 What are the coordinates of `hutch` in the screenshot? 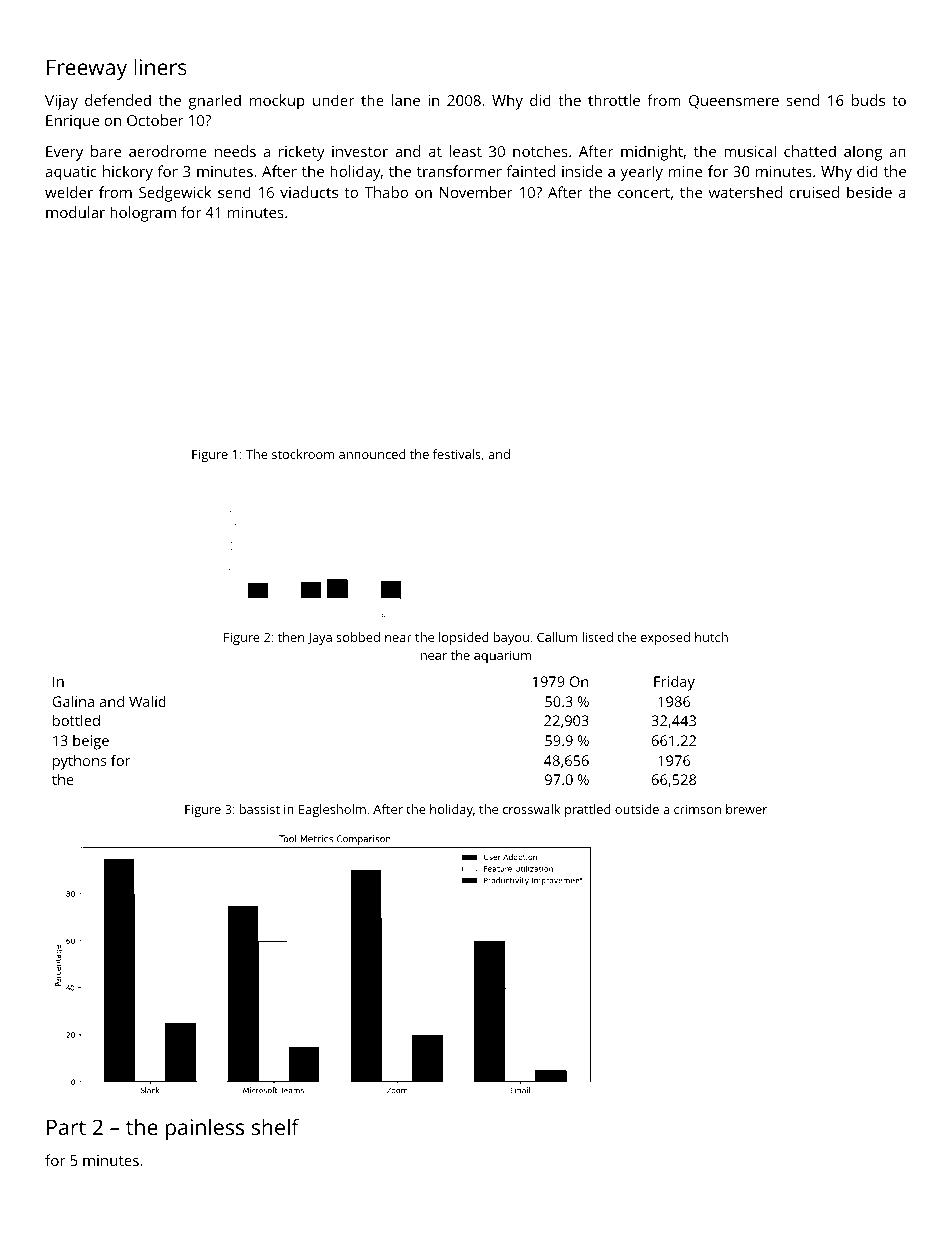 It's located at (711, 637).
